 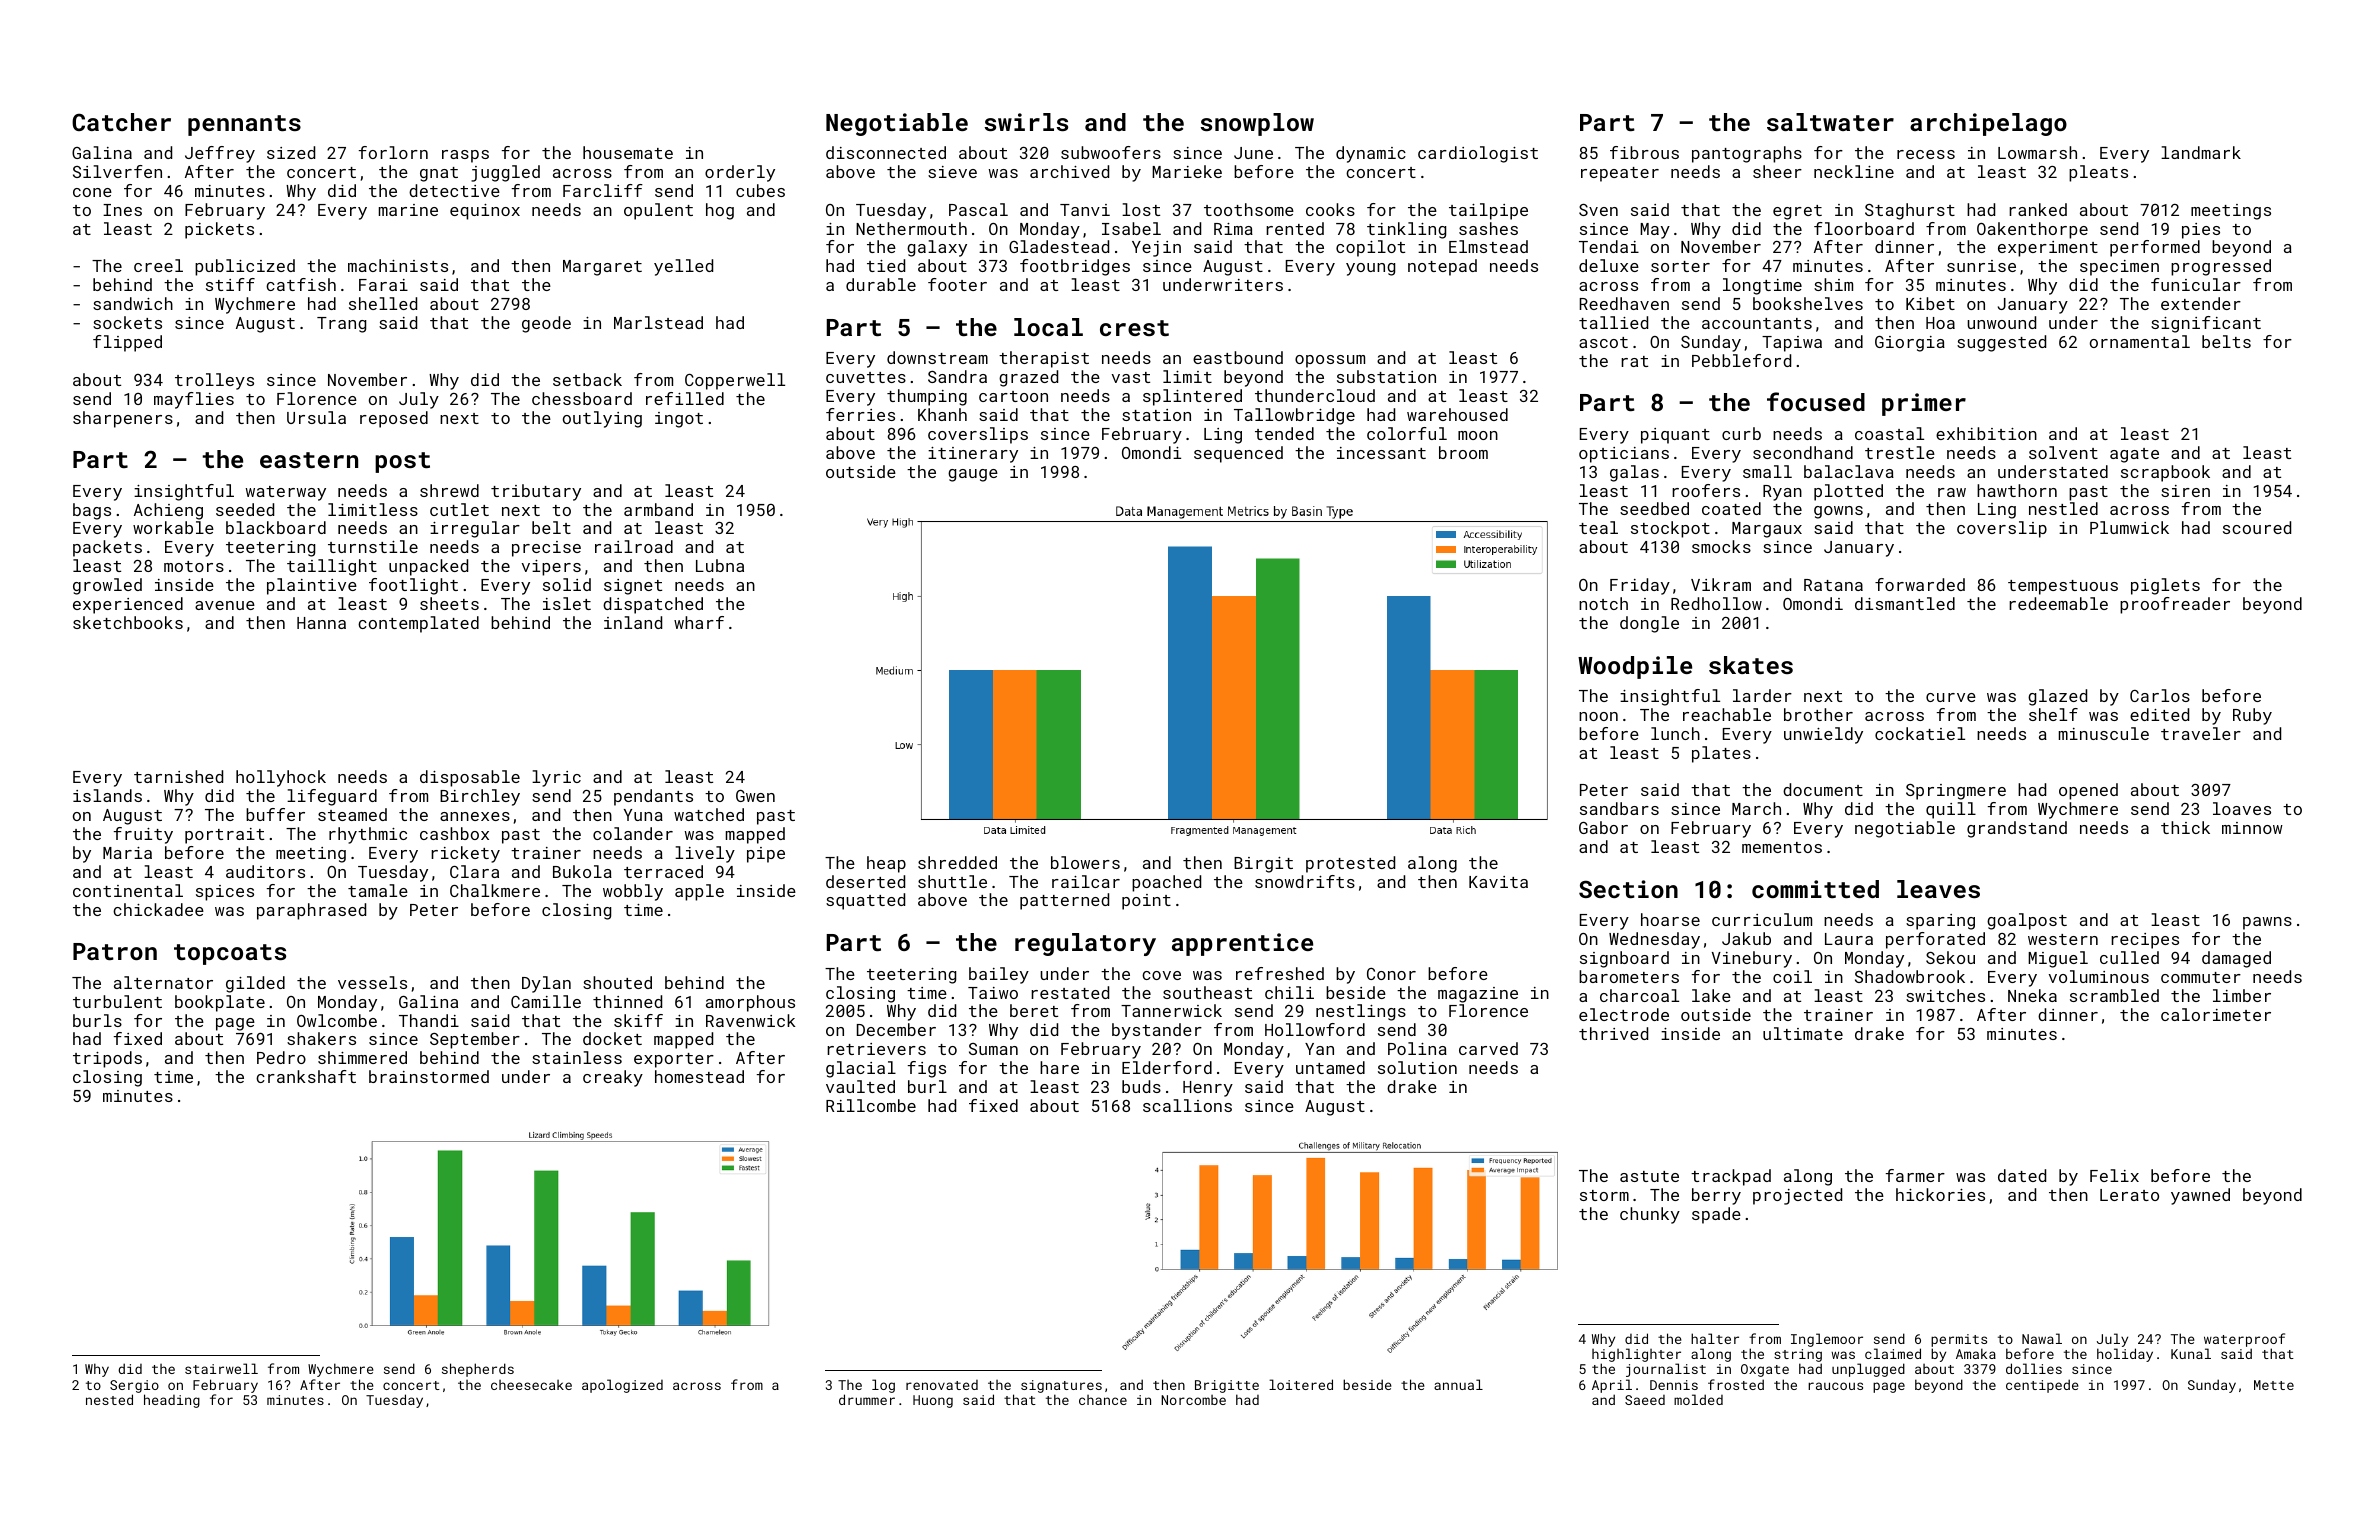 I want to click on galaxy, so click(x=937, y=248).
